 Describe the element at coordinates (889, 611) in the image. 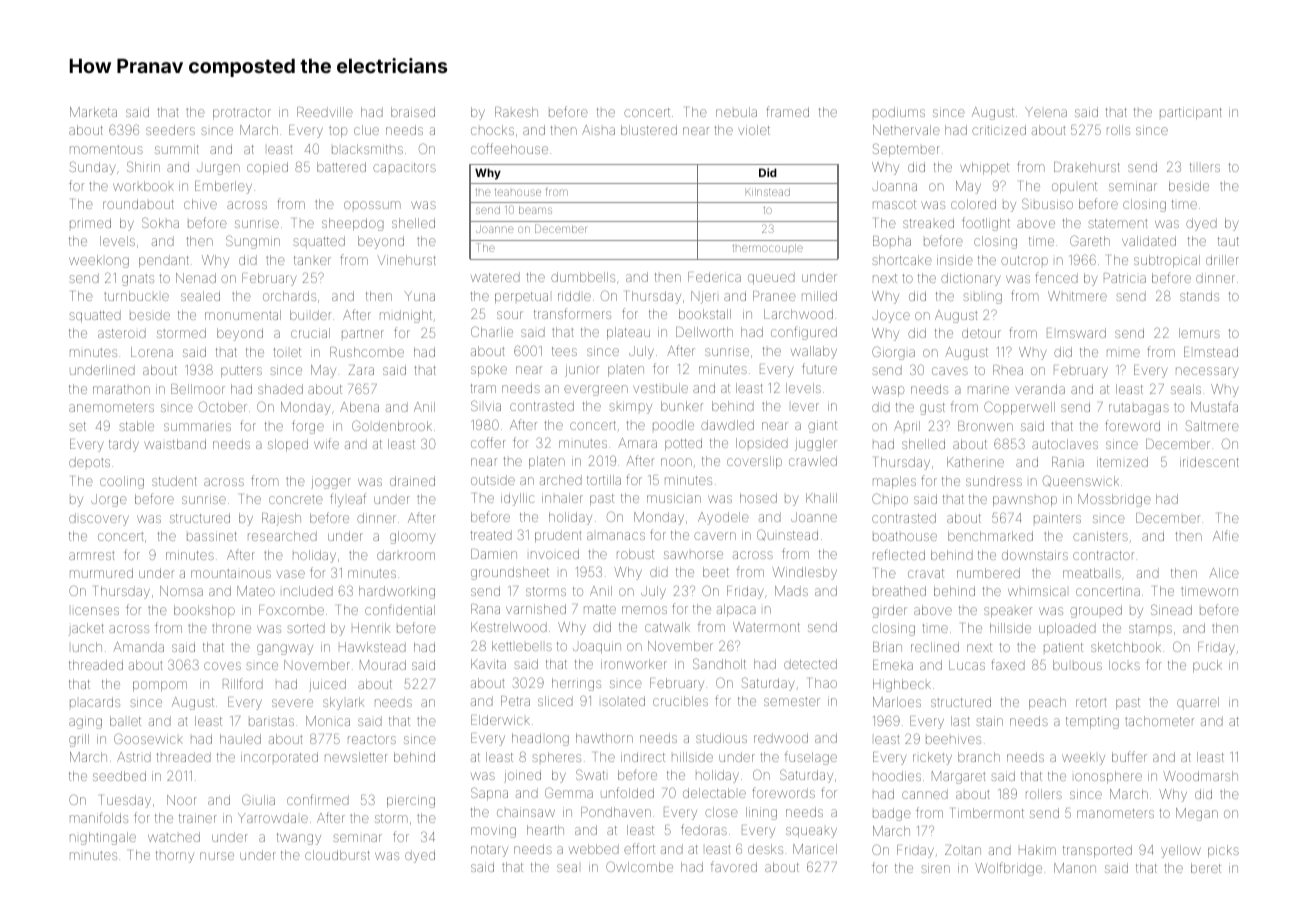

I see `girder` at that location.
